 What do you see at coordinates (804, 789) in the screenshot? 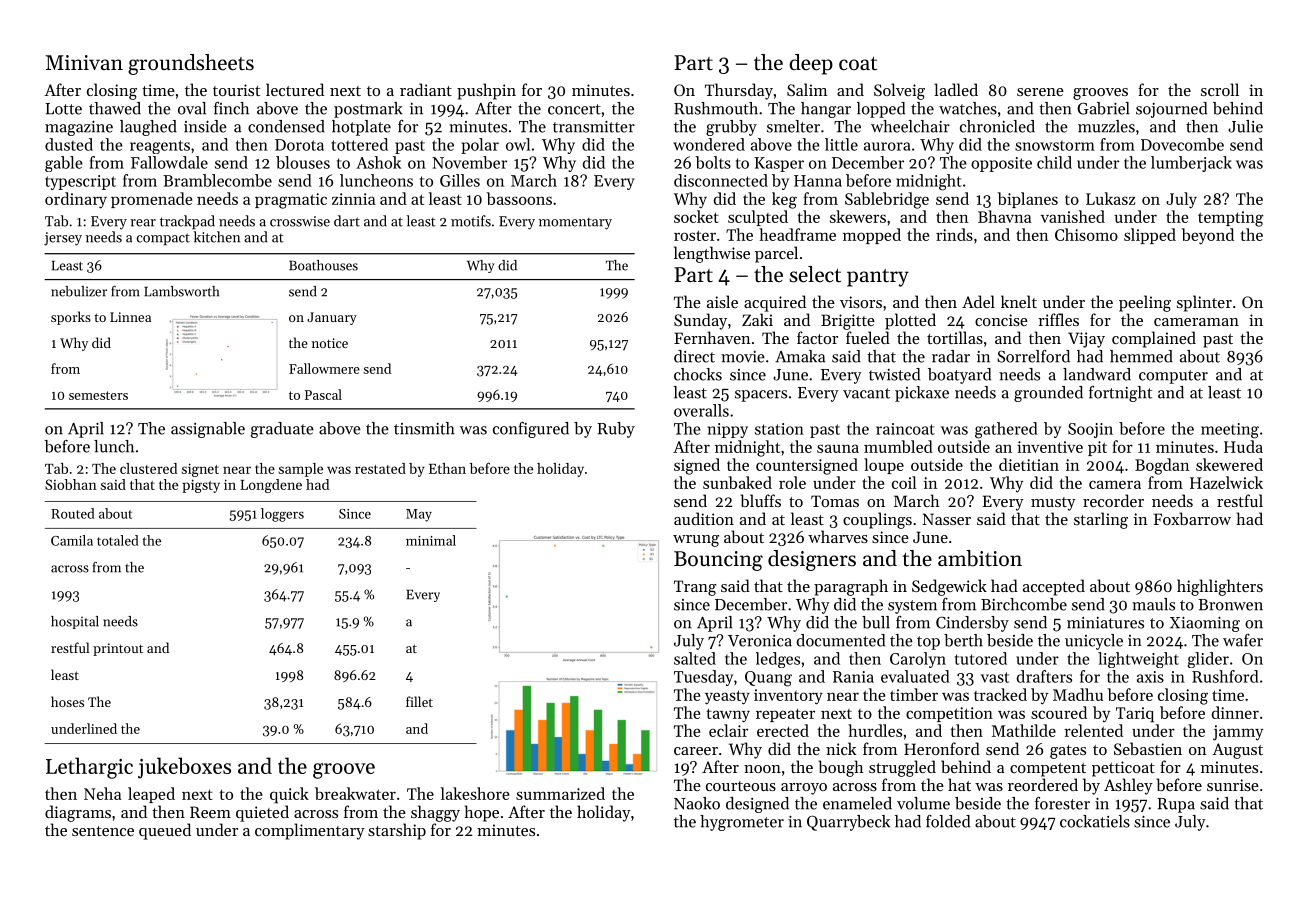
I see `arroyo` at bounding box center [804, 789].
